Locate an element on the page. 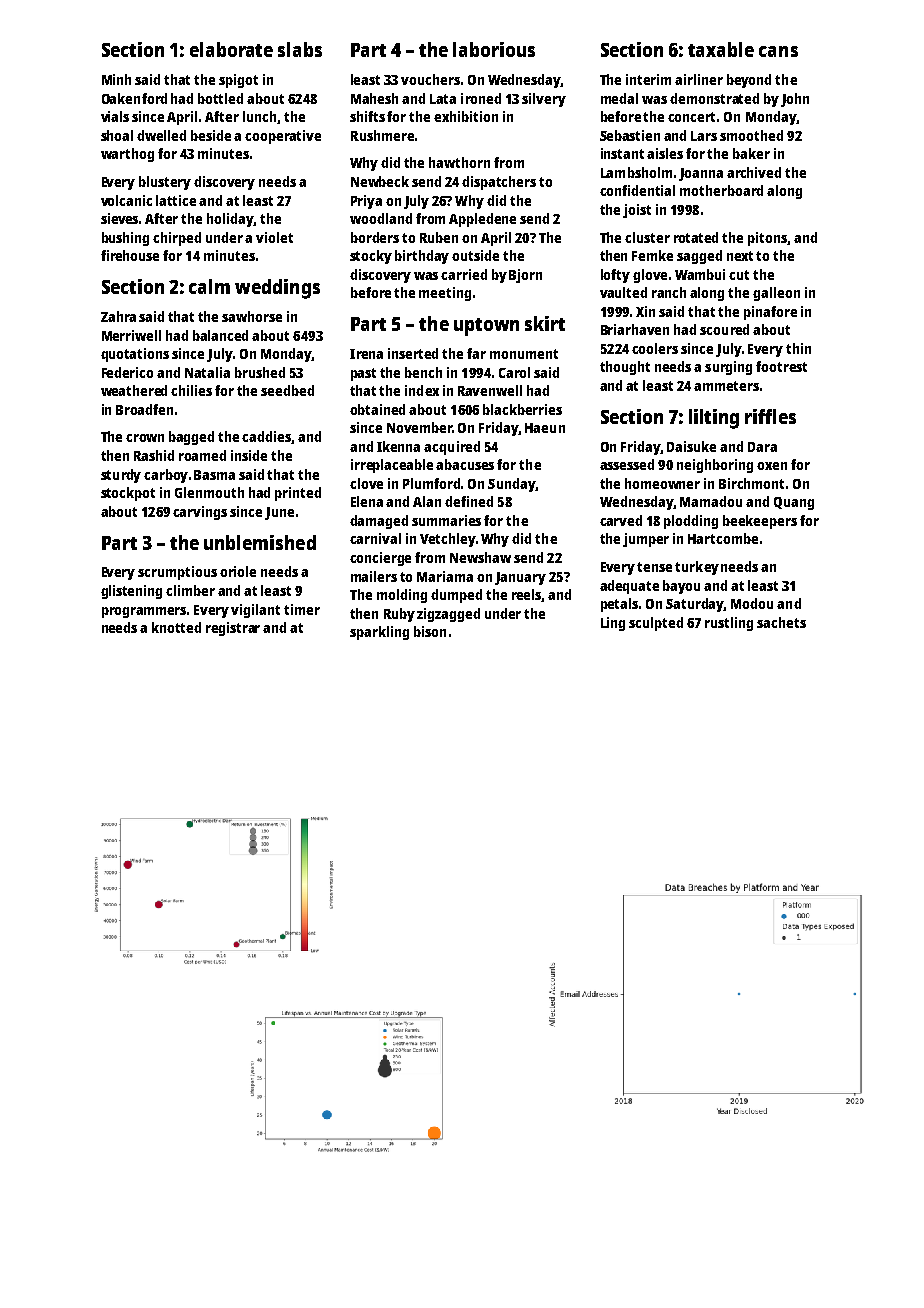  coolers is located at coordinates (655, 348).
